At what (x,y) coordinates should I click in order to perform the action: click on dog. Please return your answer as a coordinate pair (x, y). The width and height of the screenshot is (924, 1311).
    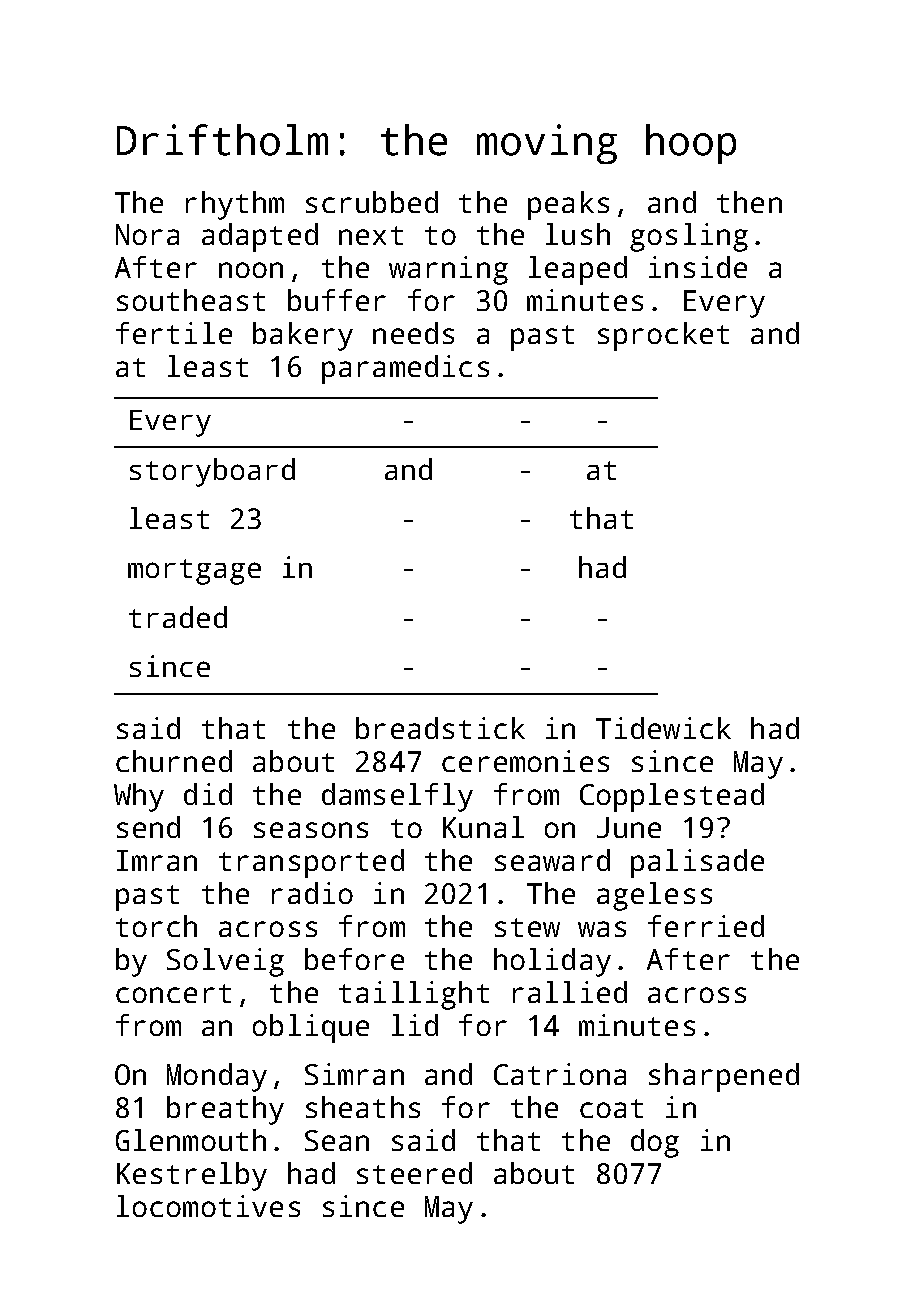
    Looking at the image, I should click on (655, 1143).
